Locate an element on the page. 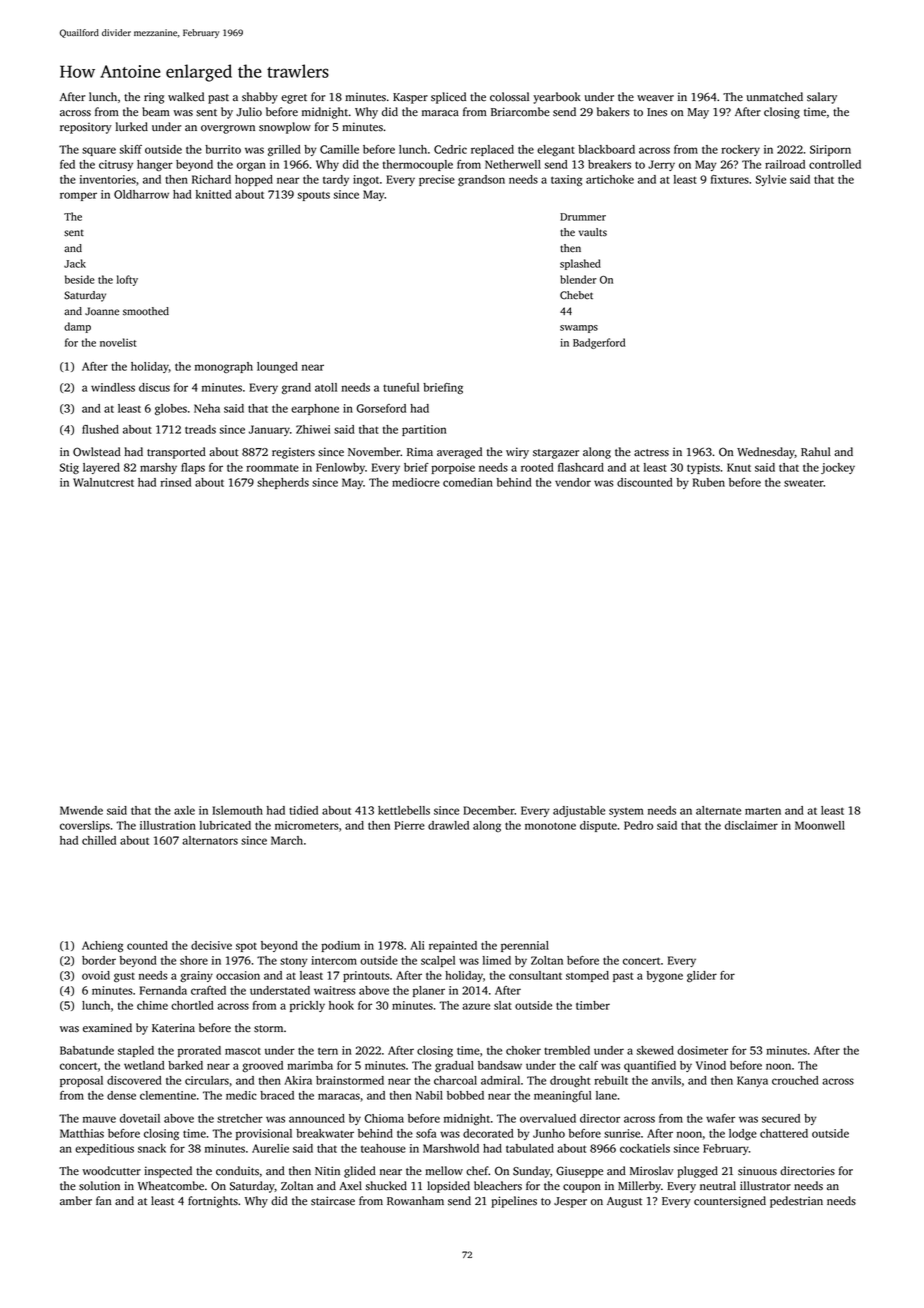 This image has width=924, height=1308. shabby is located at coordinates (260, 98).
